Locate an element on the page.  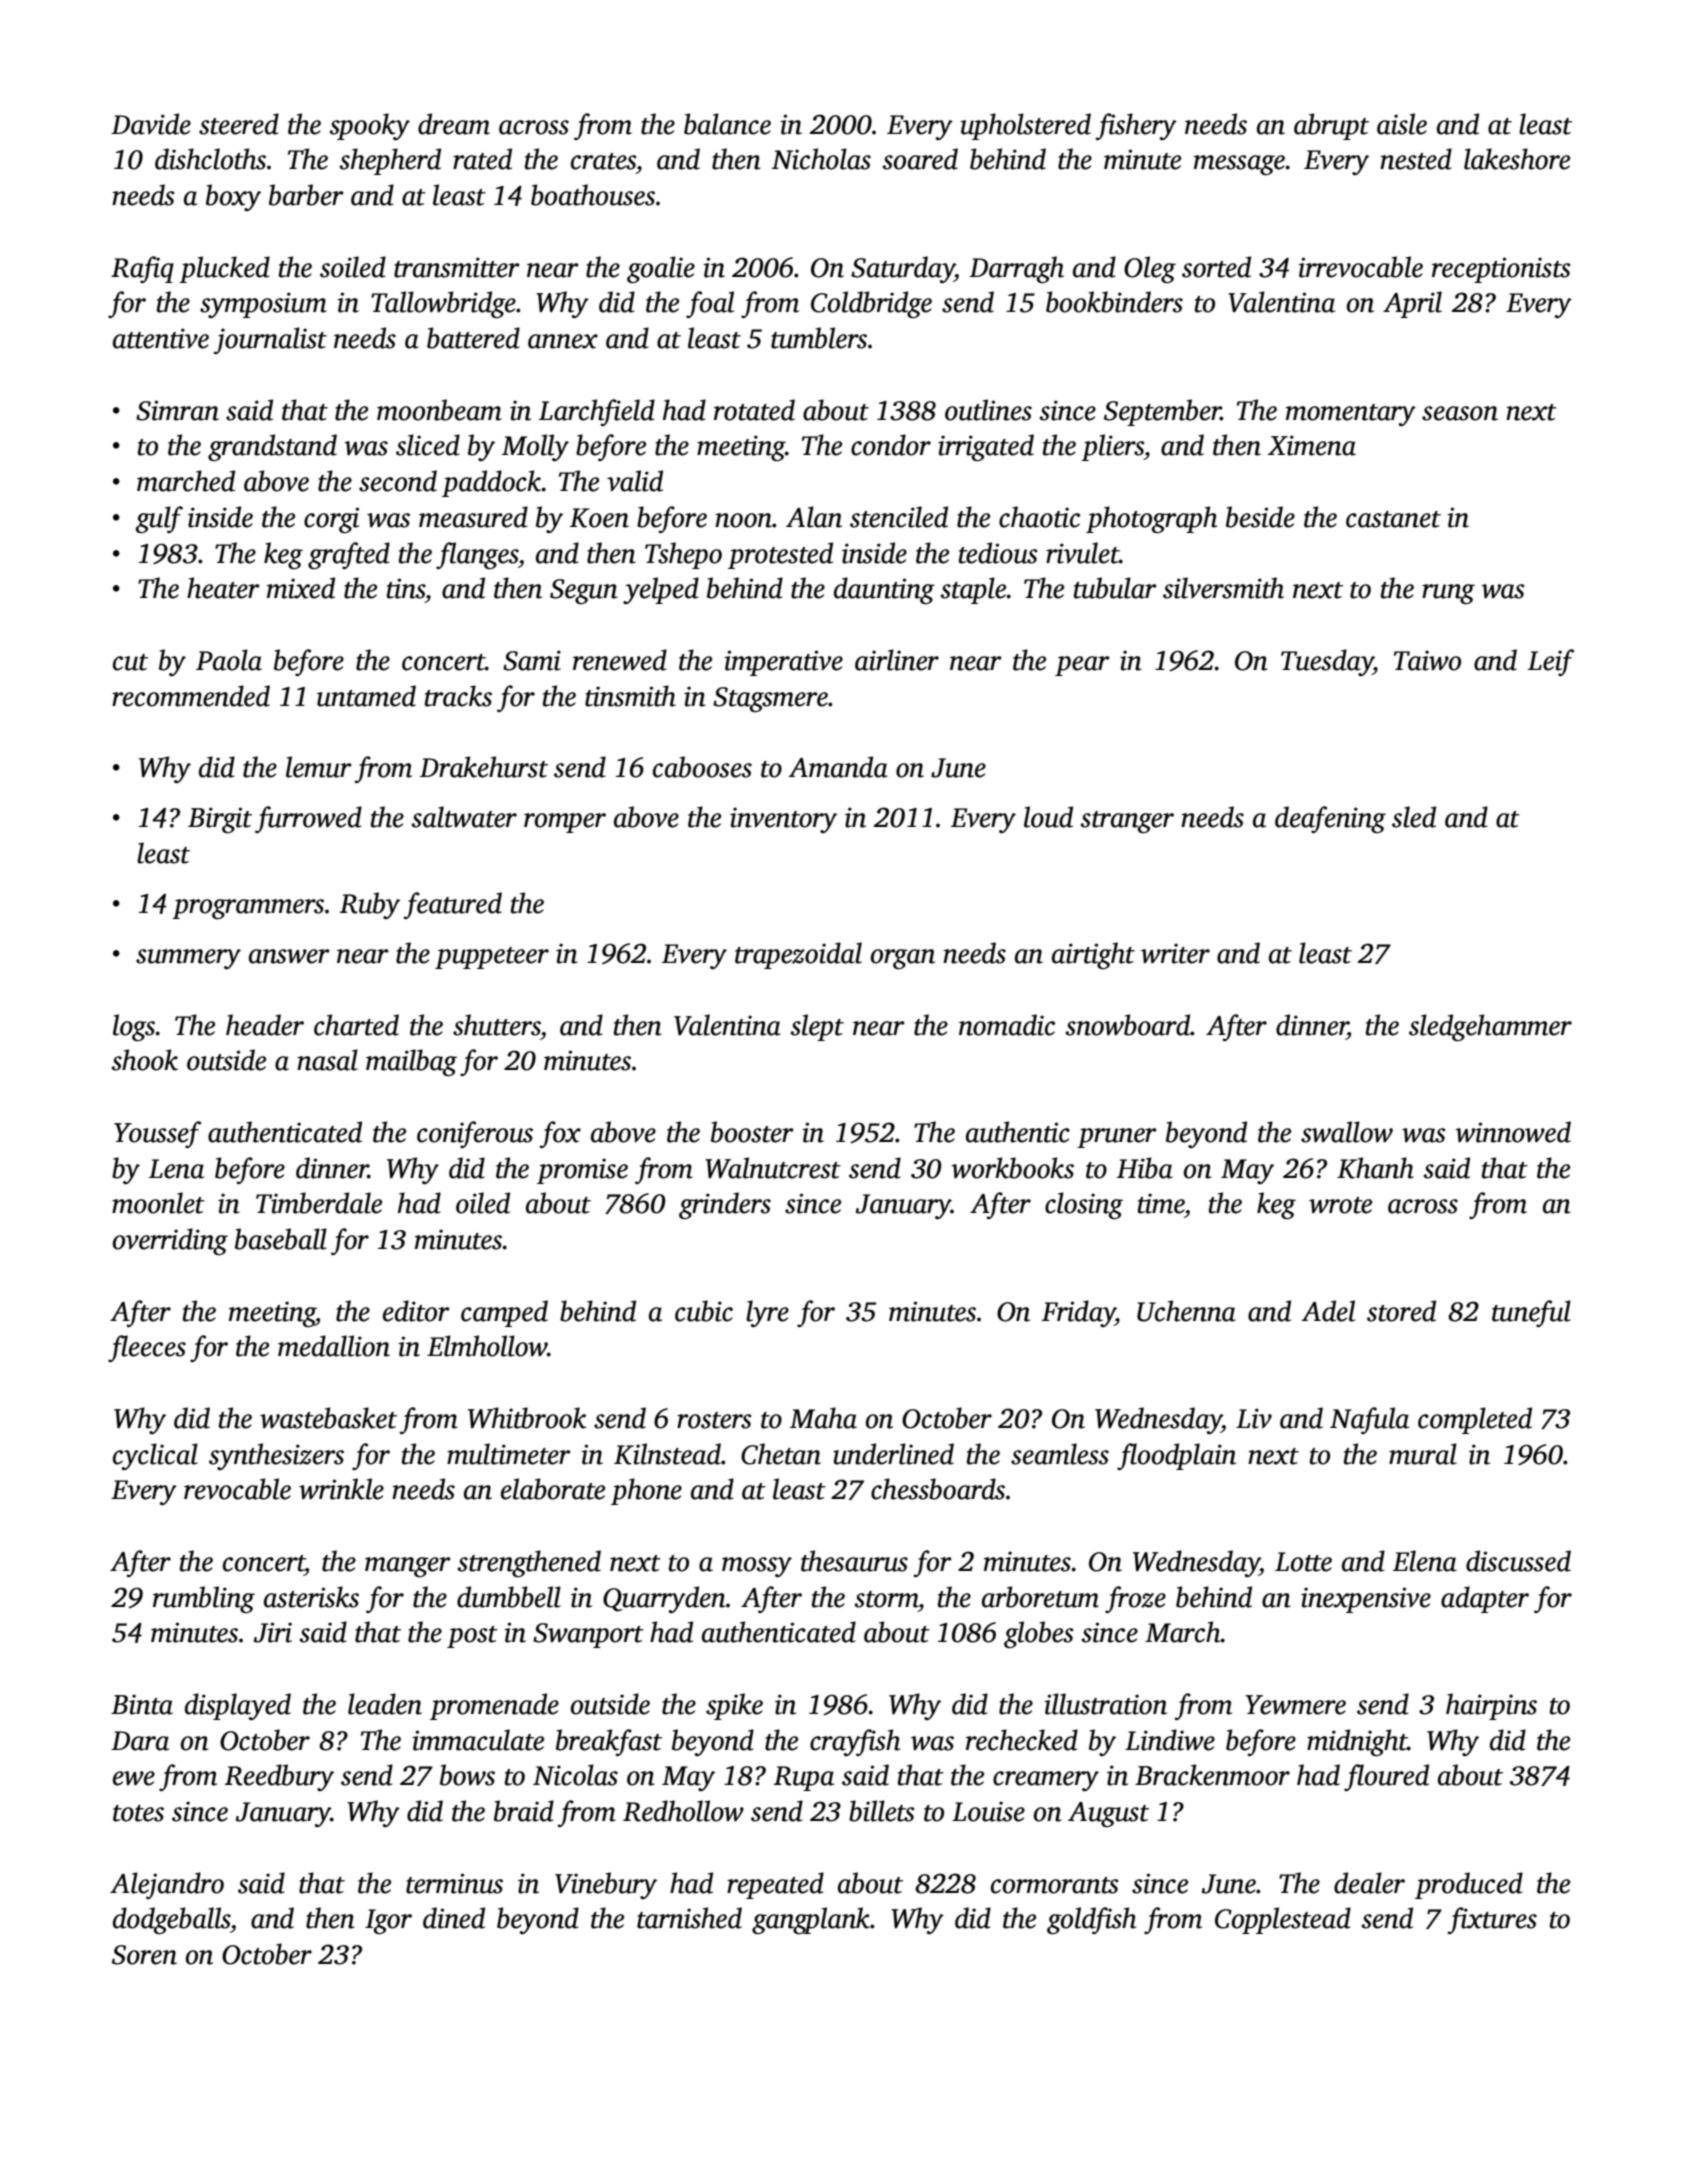
Igor is located at coordinates (388, 1921).
